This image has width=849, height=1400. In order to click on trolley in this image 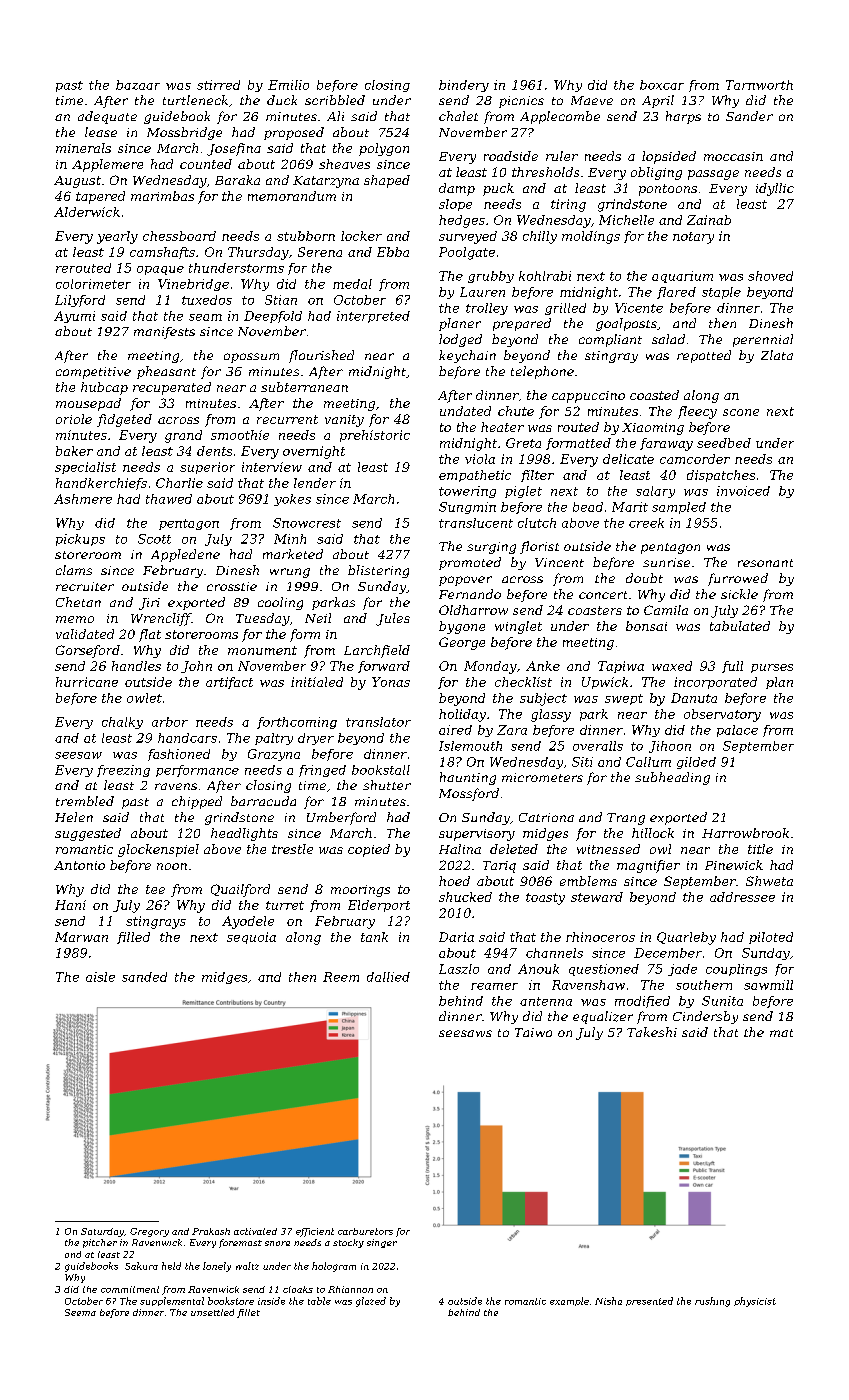, I will do `click(487, 309)`.
